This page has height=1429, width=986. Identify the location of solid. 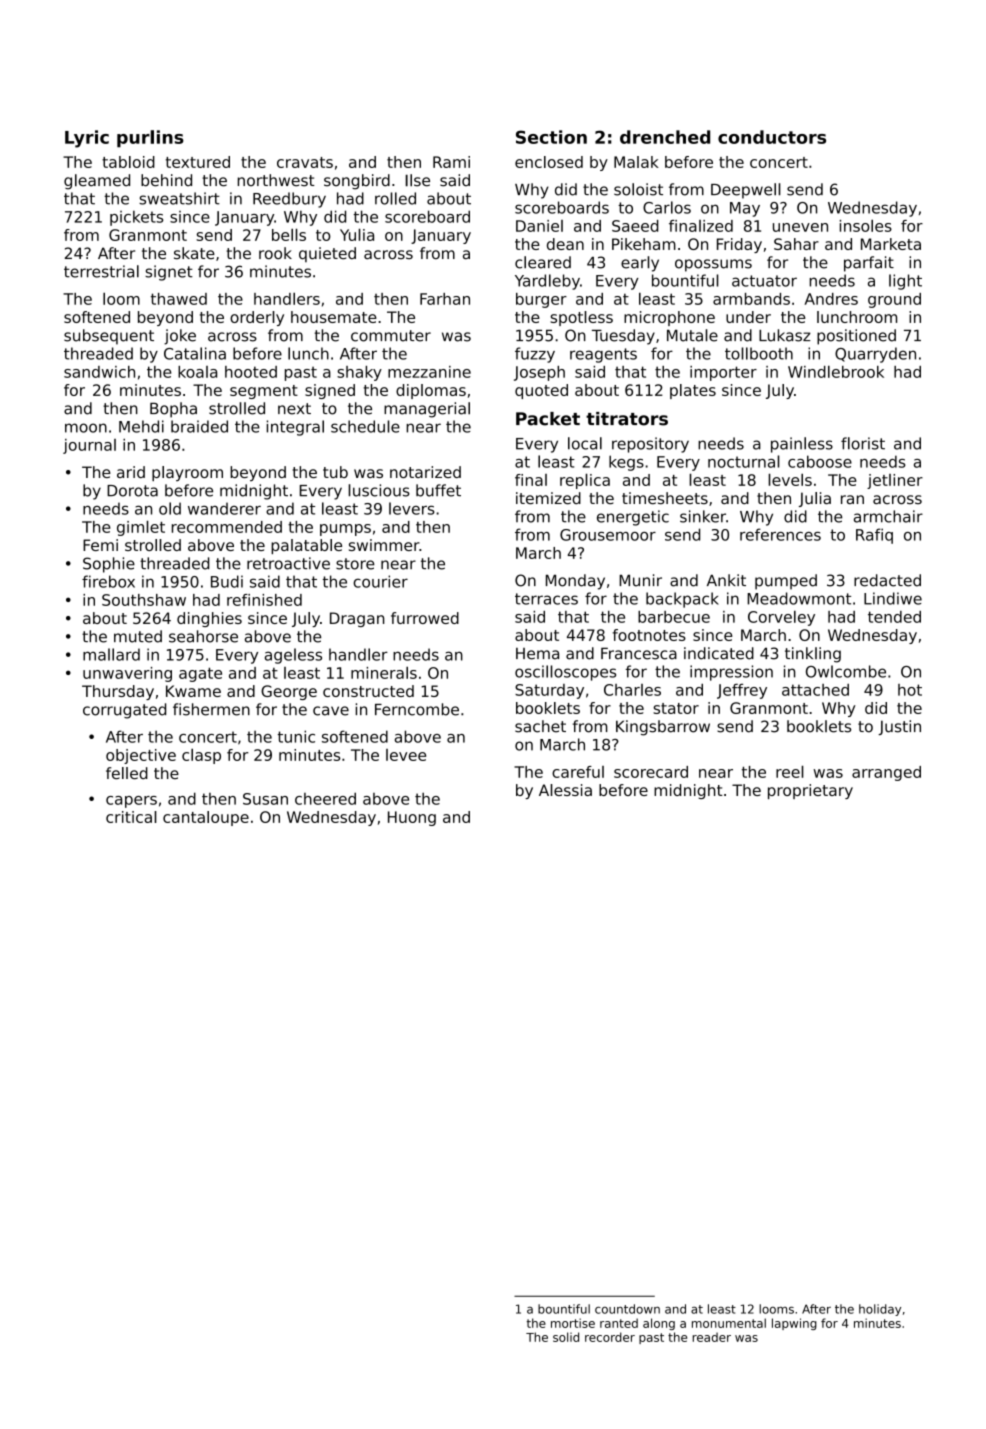
(566, 1337).
